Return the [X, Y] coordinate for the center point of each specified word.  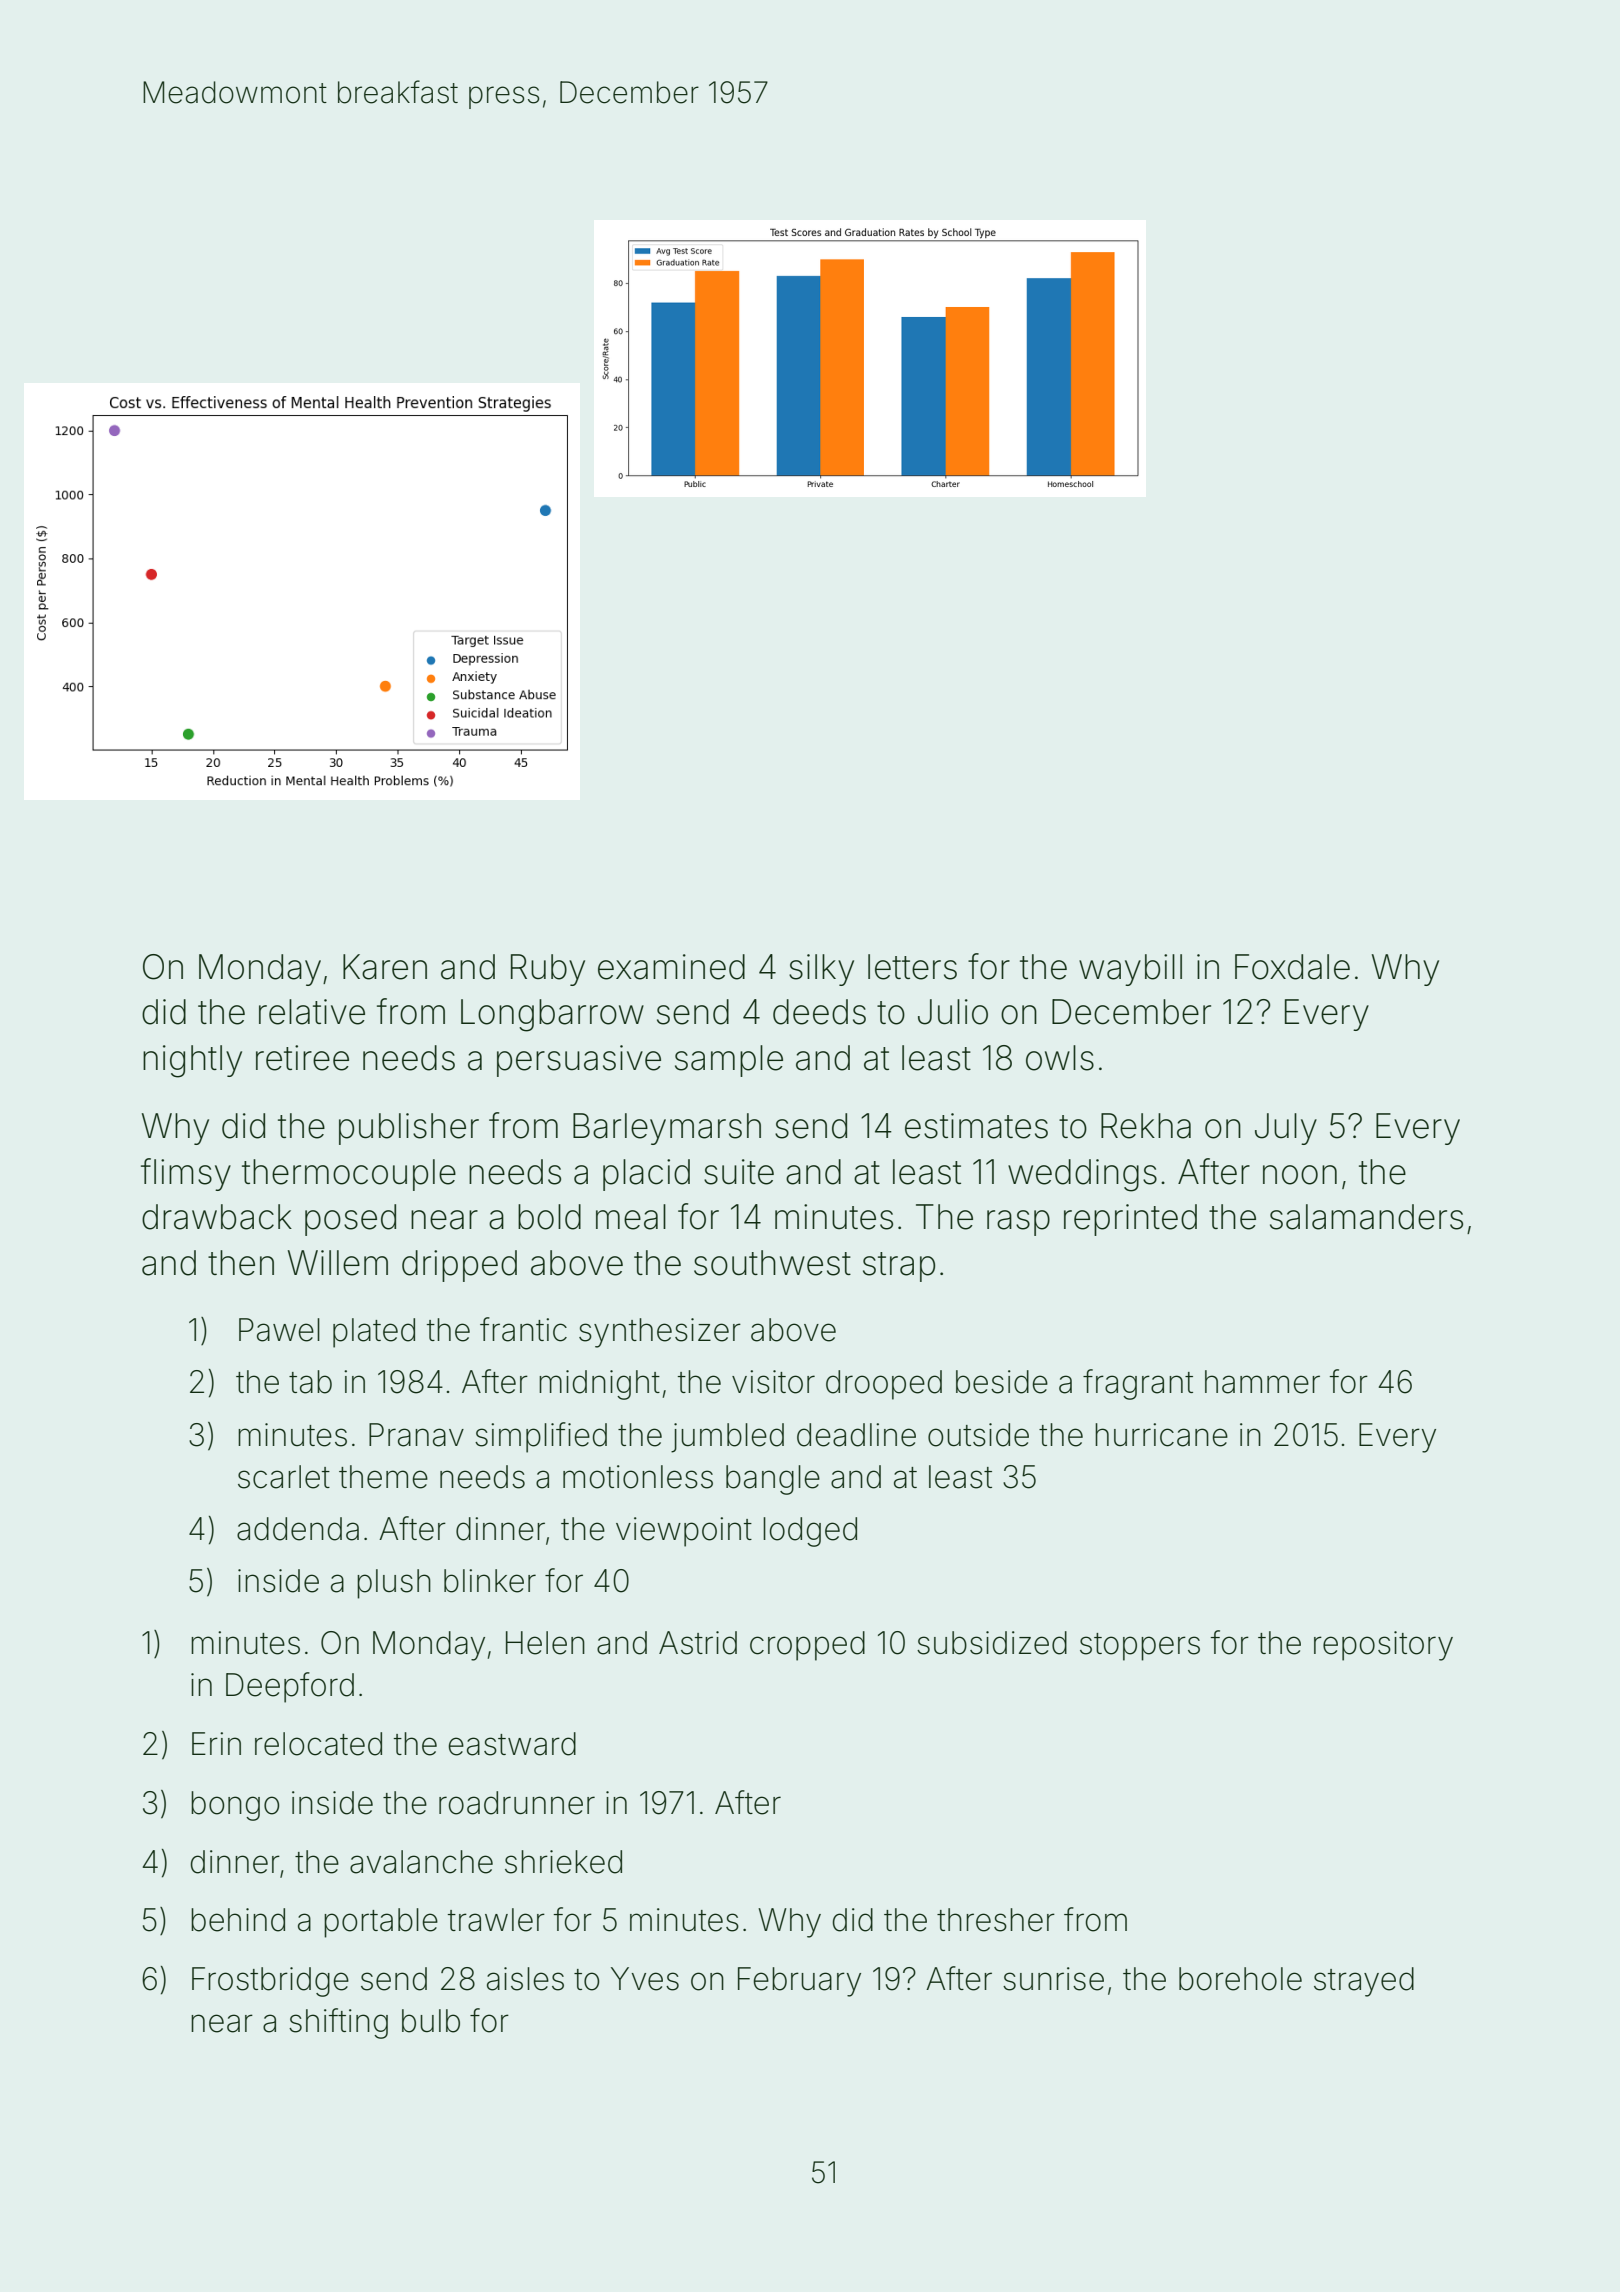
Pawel [279, 1330]
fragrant [1138, 1384]
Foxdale [1292, 967]
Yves [645, 1979]
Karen [385, 967]
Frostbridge [270, 1982]
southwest [772, 1263]
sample [729, 1061]
